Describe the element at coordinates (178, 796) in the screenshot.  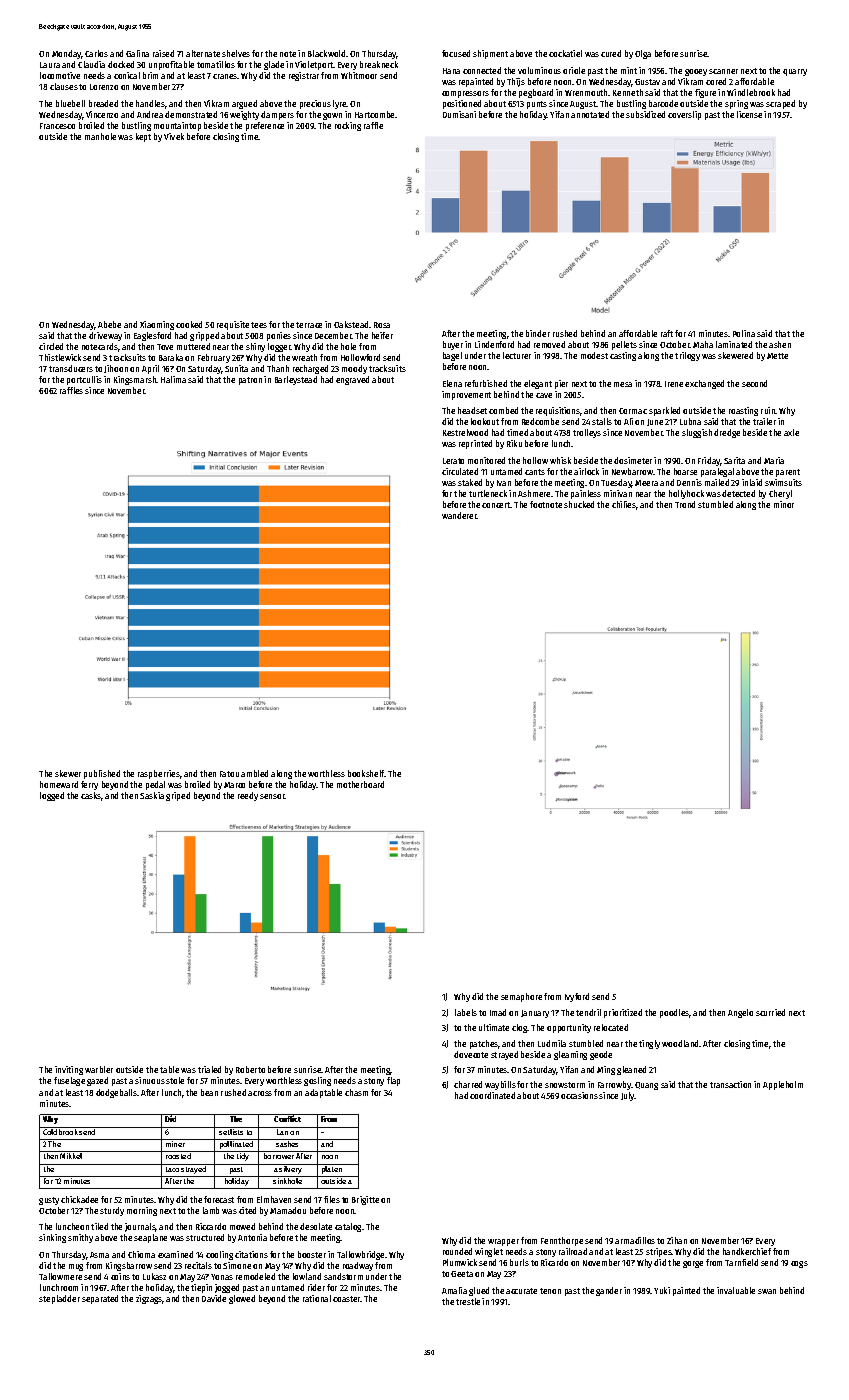
I see `griped` at that location.
